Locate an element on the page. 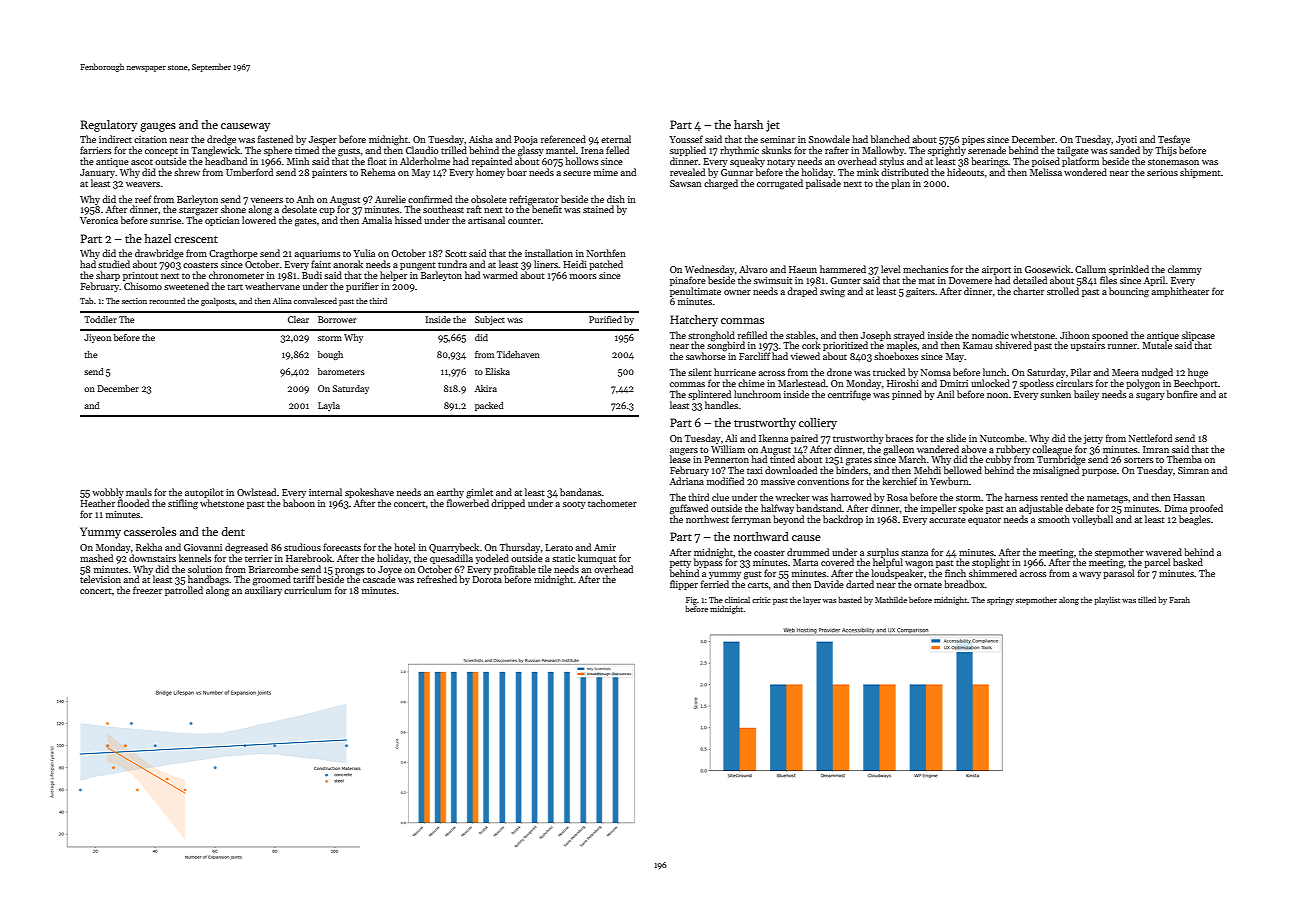  distributed is located at coordinates (905, 172).
